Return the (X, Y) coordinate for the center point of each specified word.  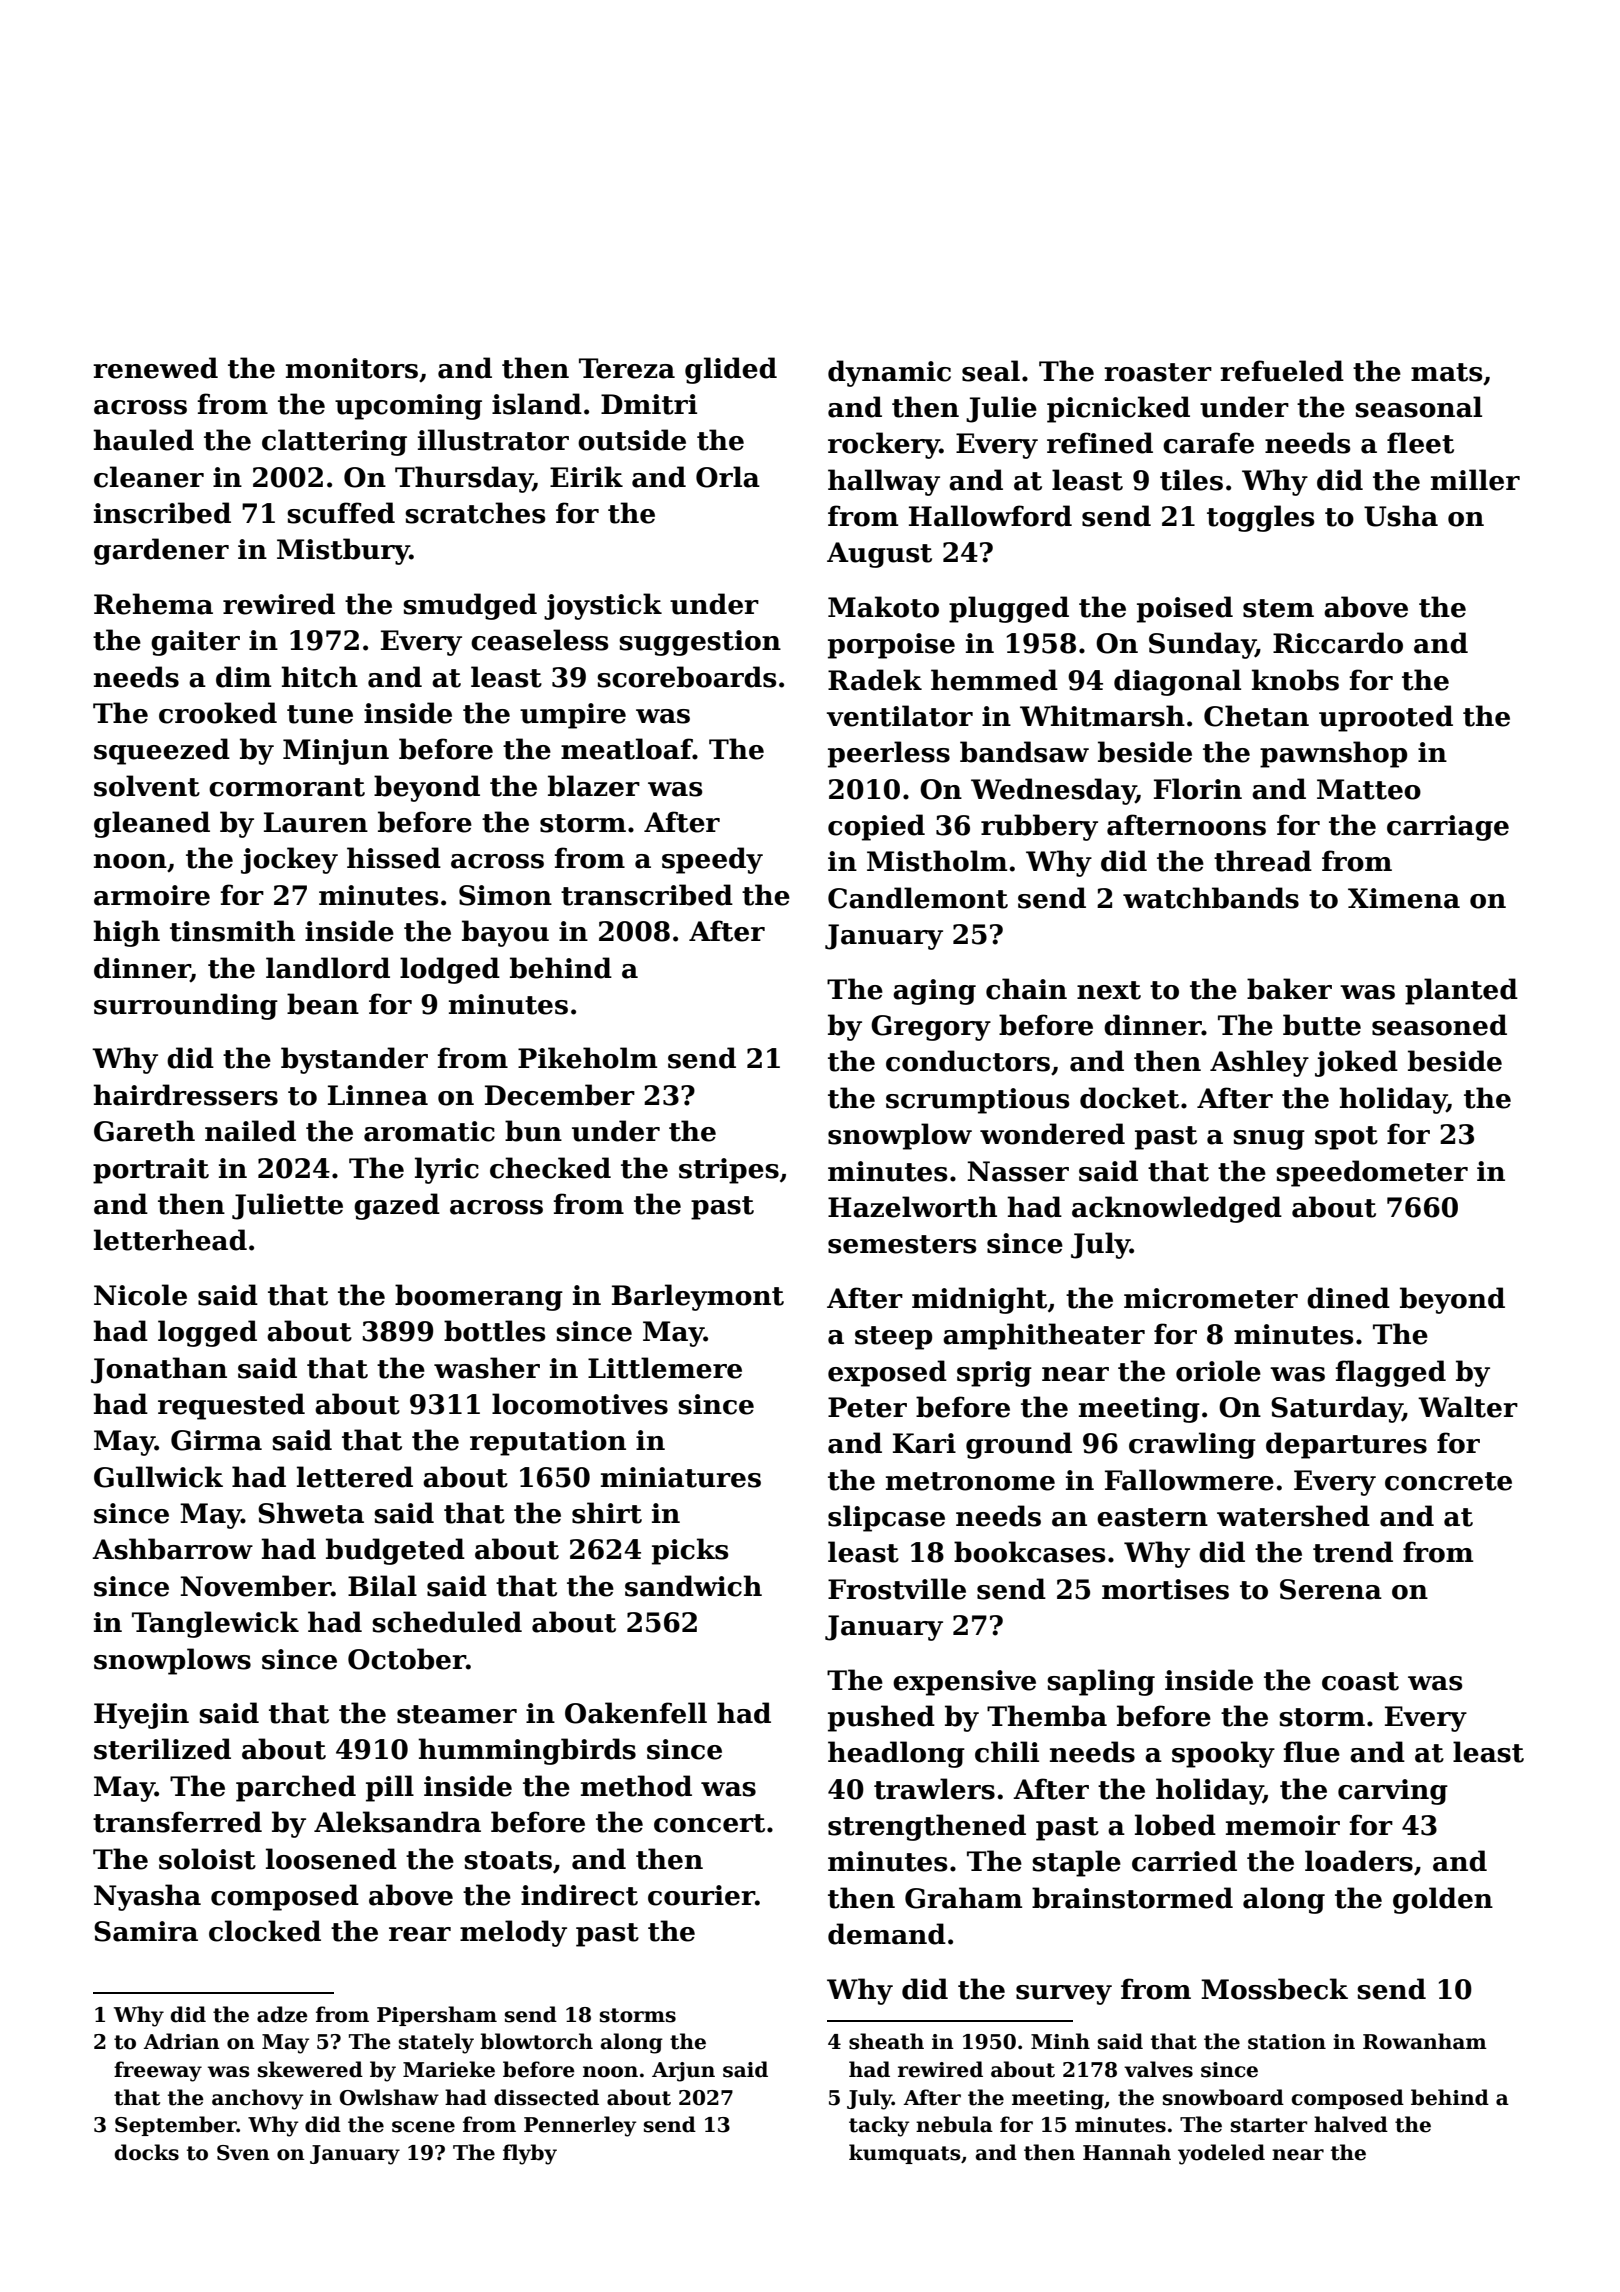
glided (731, 370)
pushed (881, 1718)
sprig (994, 1374)
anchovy (258, 2099)
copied (876, 827)
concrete (1448, 1481)
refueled (1282, 371)
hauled (143, 440)
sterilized (162, 1749)
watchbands (1211, 898)
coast (1360, 1681)
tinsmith (232, 931)
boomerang (479, 1297)
